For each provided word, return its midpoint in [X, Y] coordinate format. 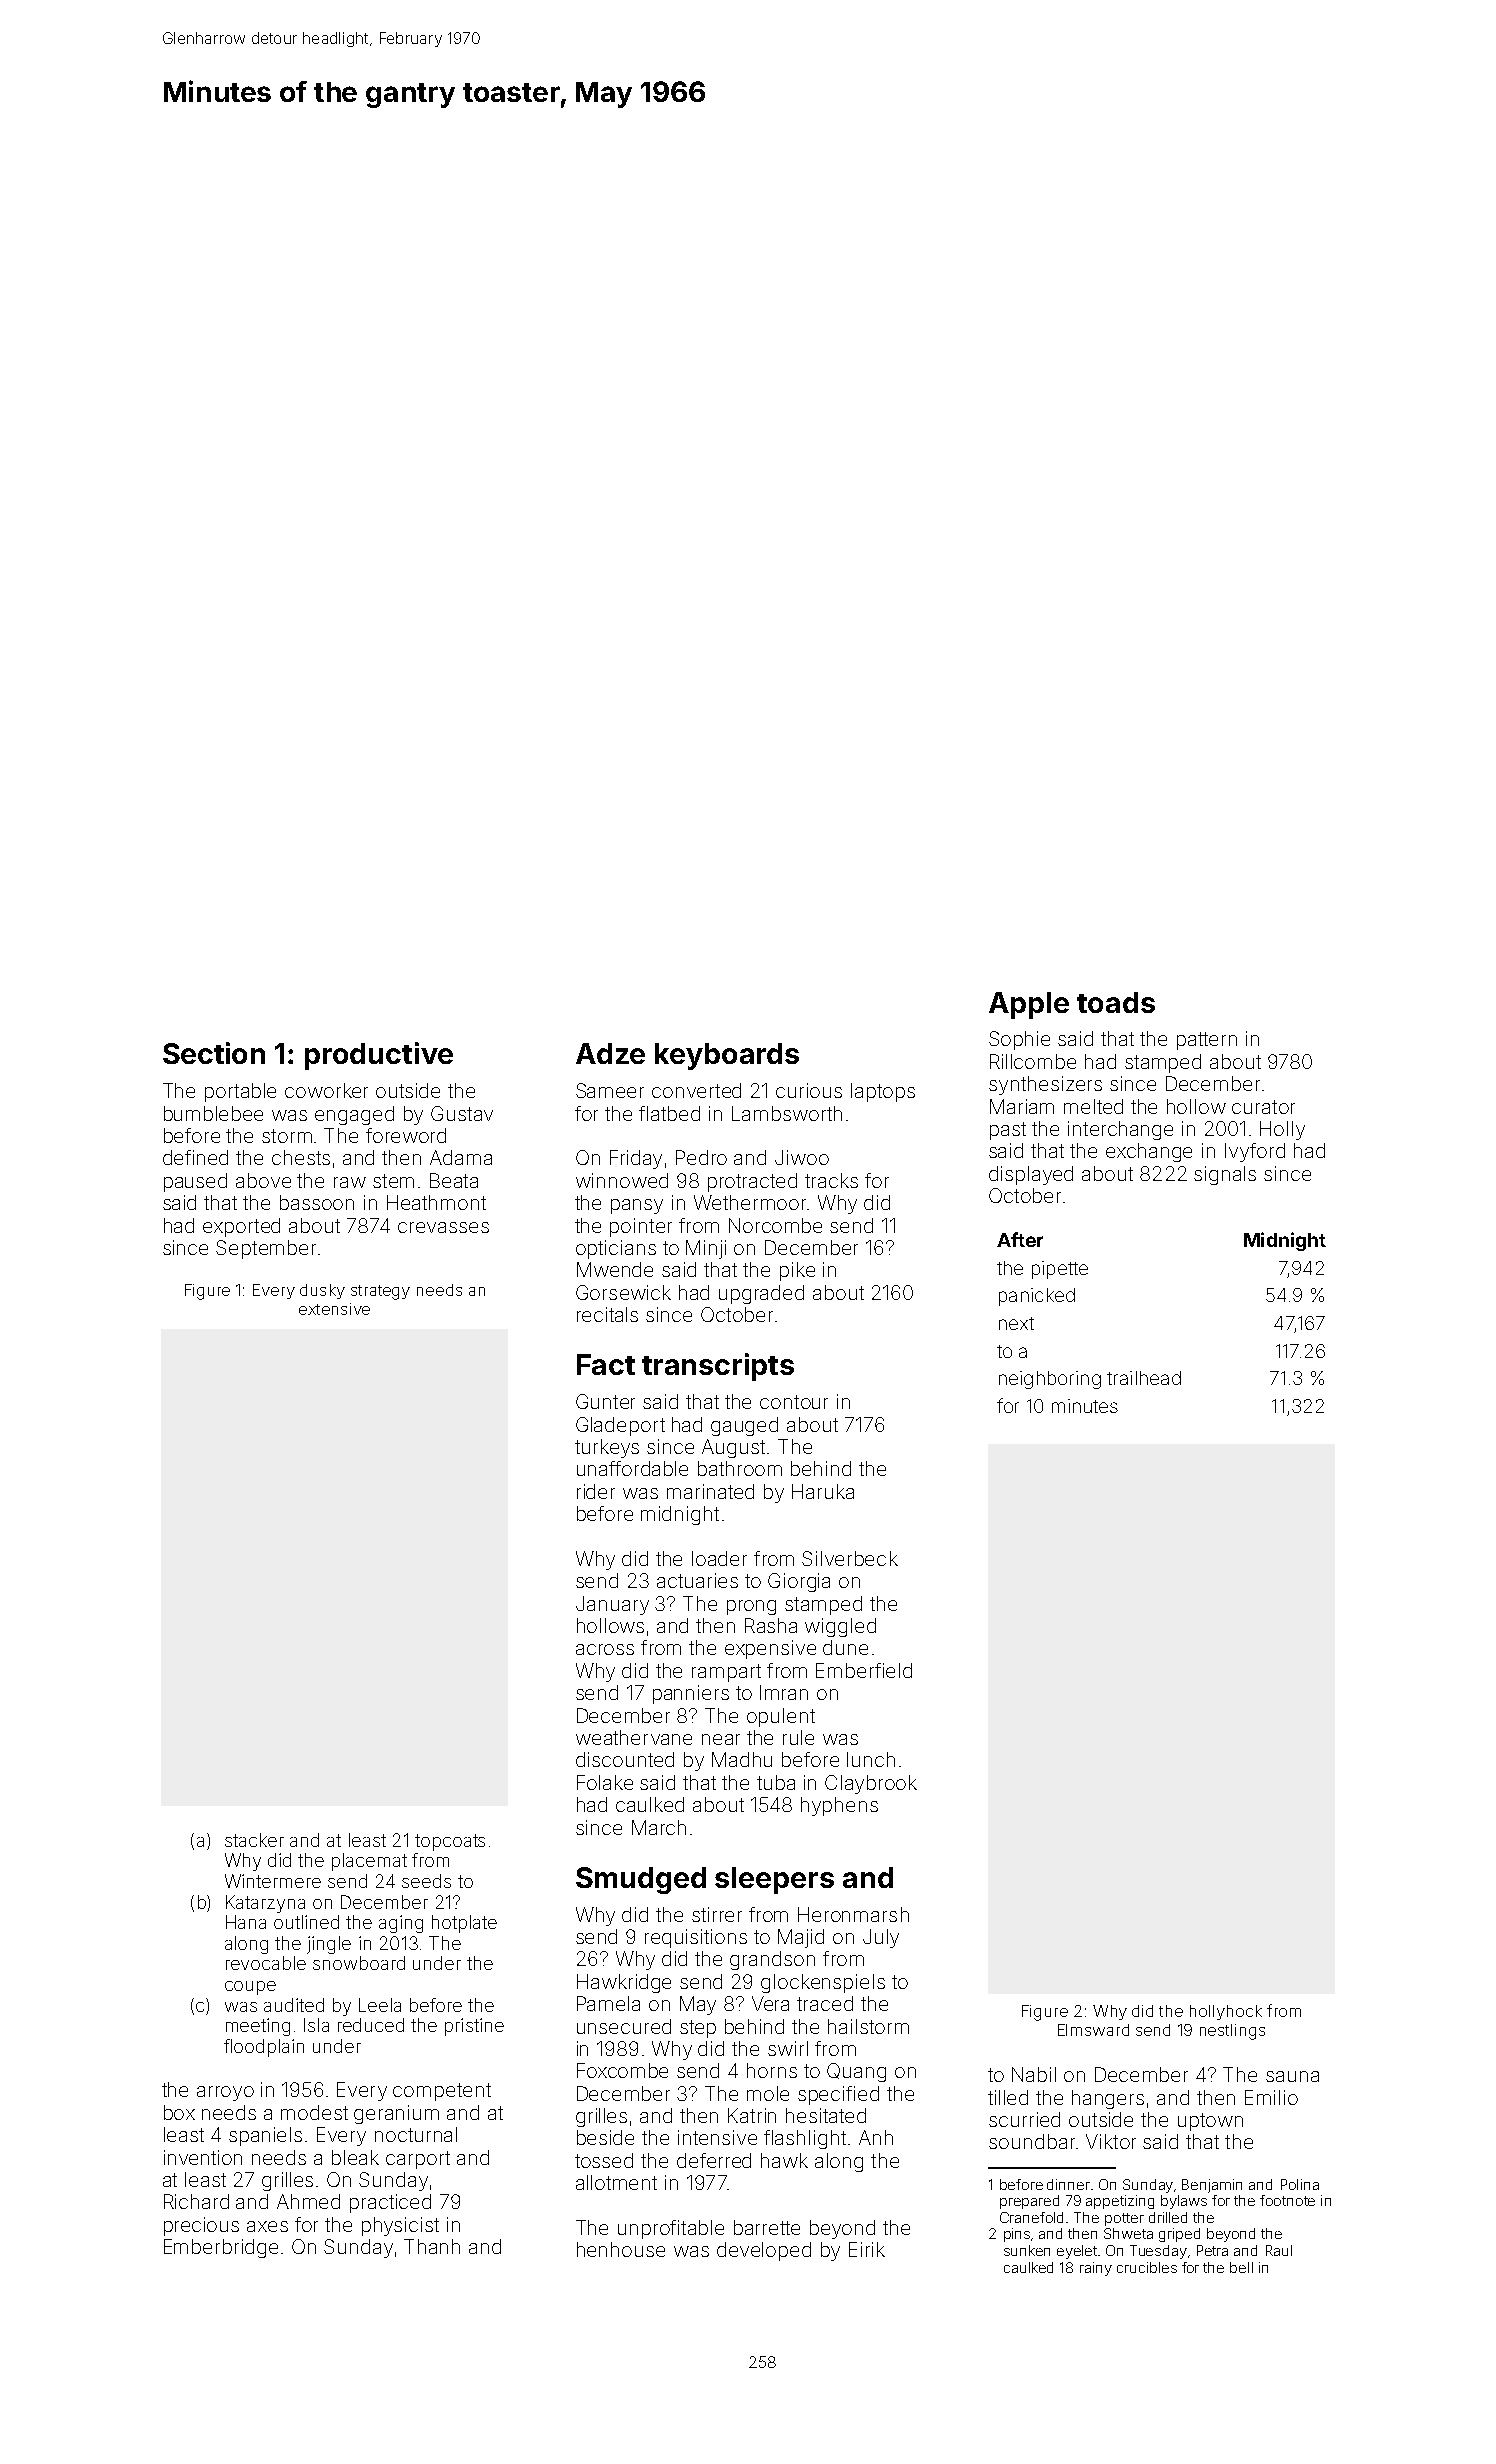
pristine [474, 2027]
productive [379, 1056]
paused [195, 1182]
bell [1241, 2267]
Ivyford [1255, 1152]
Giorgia [799, 1582]
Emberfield [864, 1670]
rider [596, 1491]
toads [1116, 1002]
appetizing [1120, 2202]
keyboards [727, 1056]
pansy [637, 1206]
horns [772, 2070]
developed [764, 2251]
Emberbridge [221, 2248]
